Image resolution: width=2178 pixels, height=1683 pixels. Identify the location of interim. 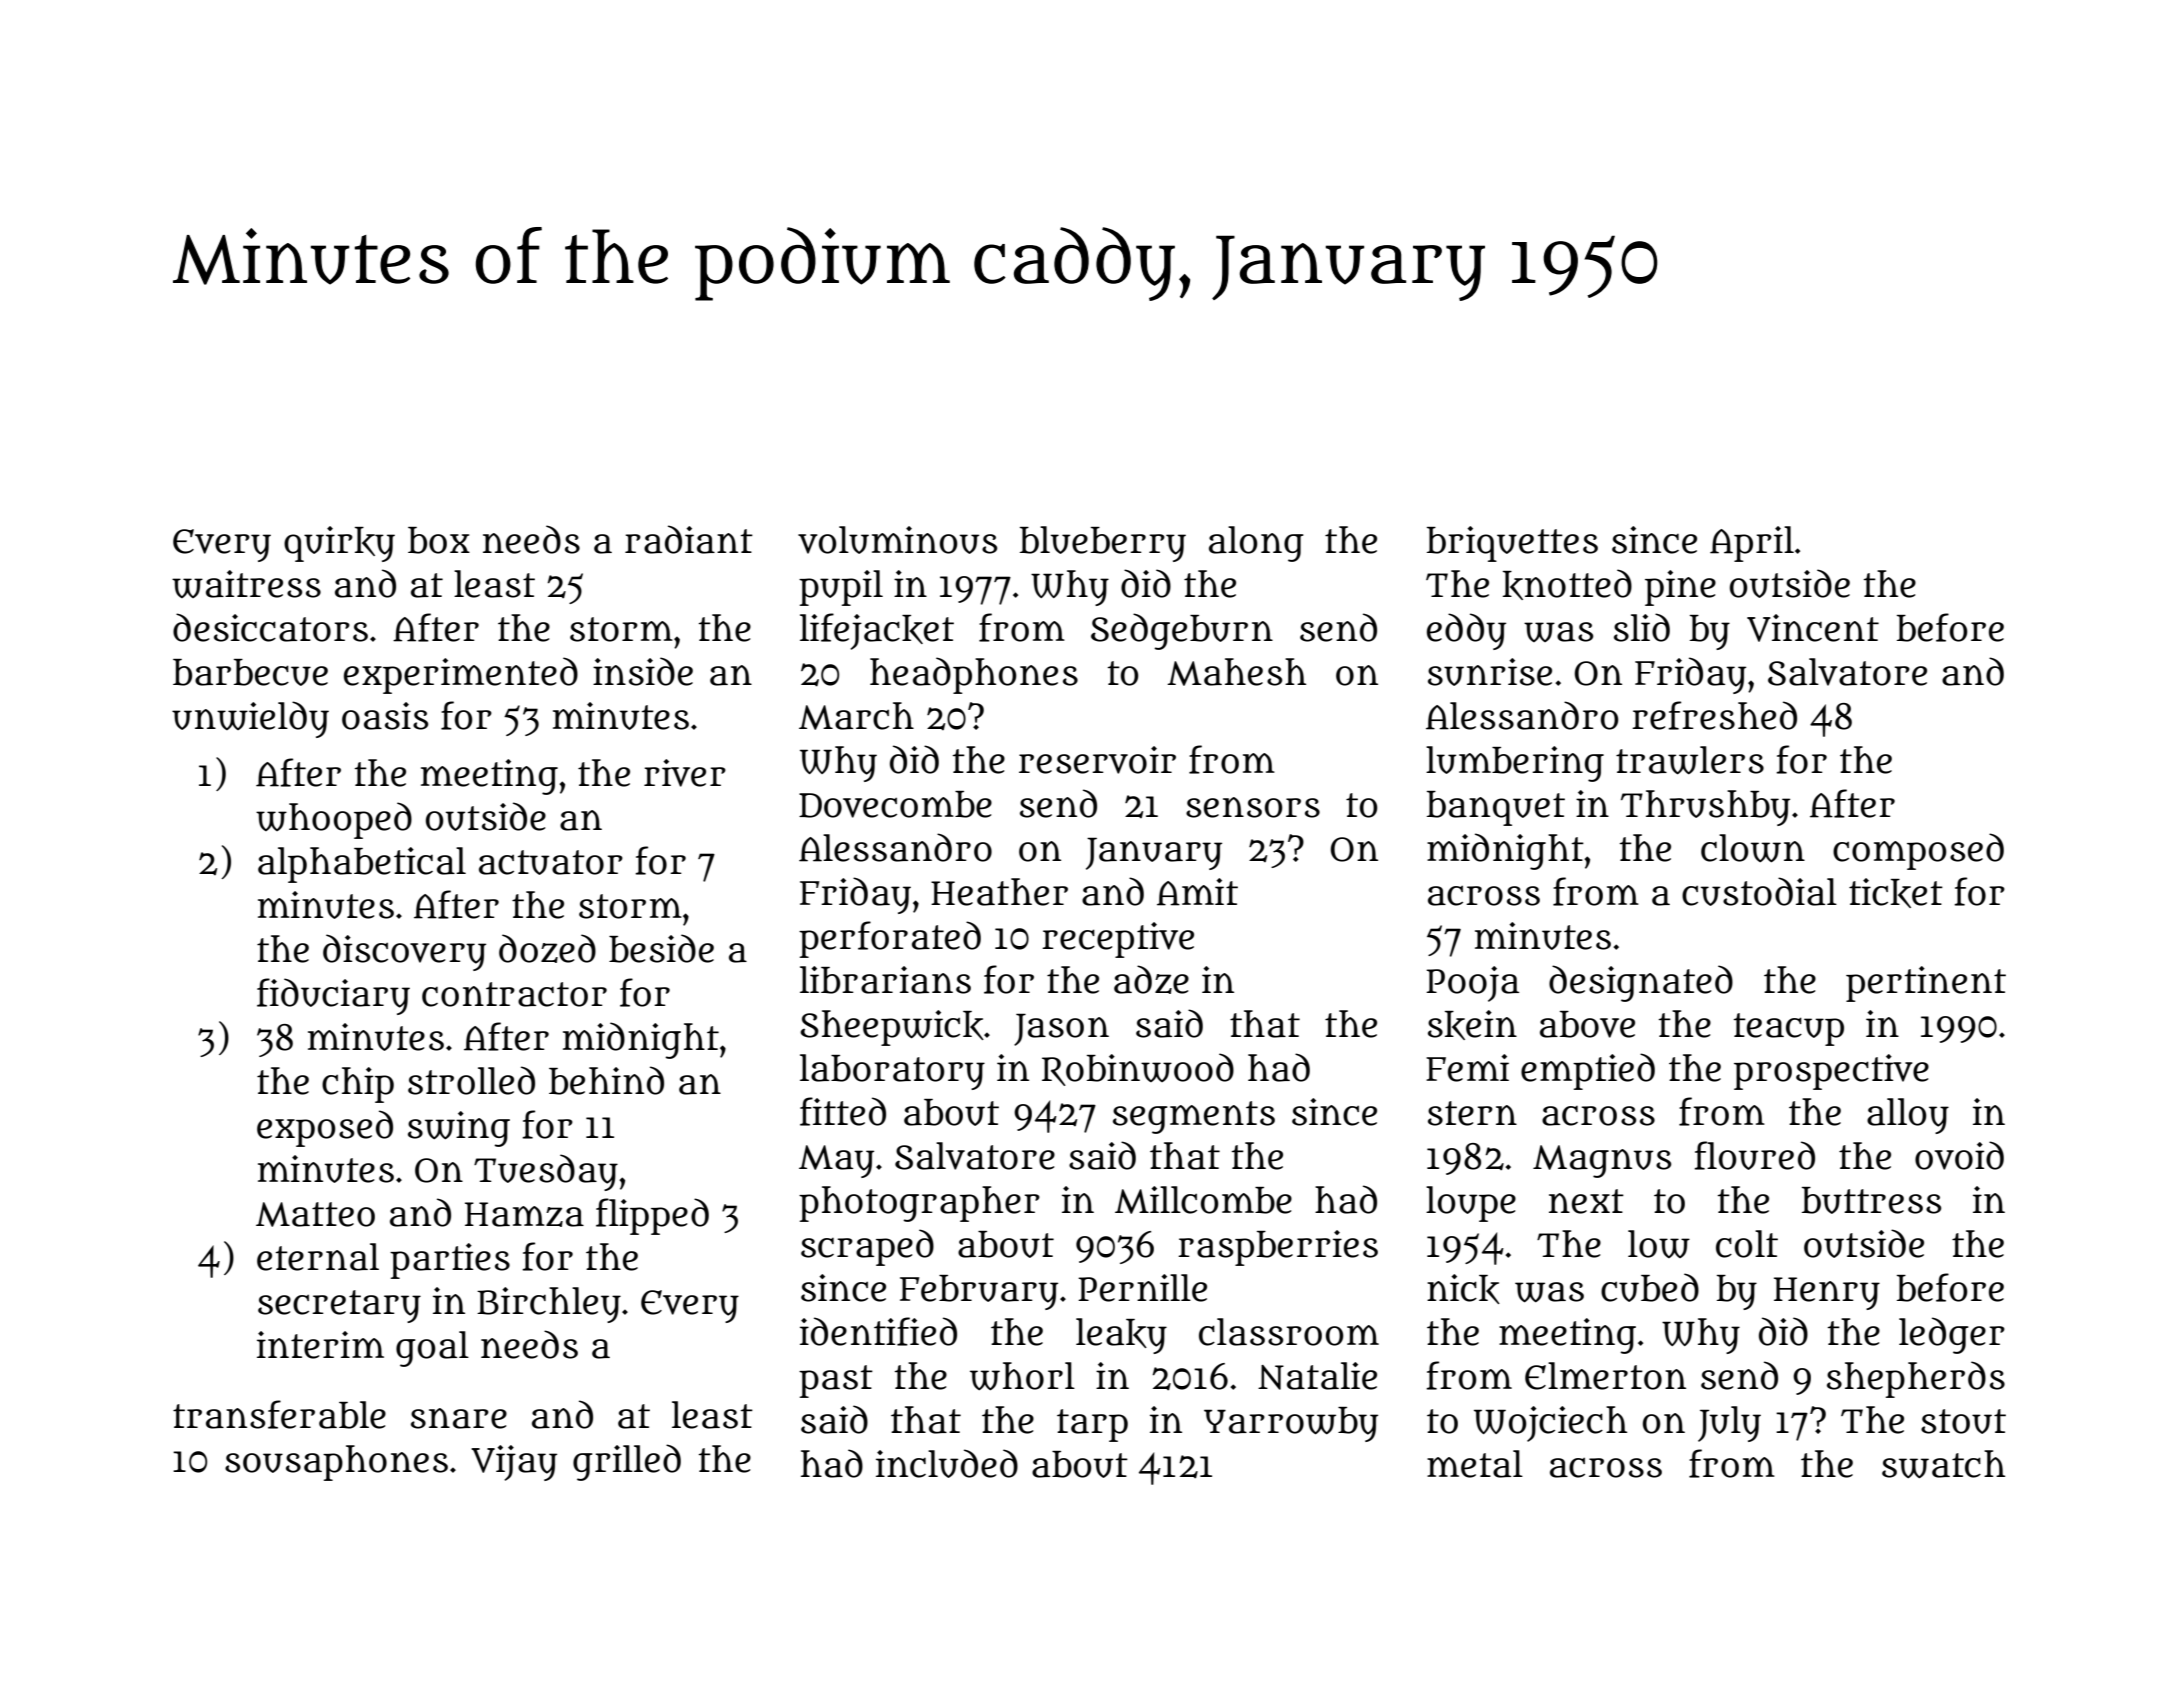
(320, 1345).
